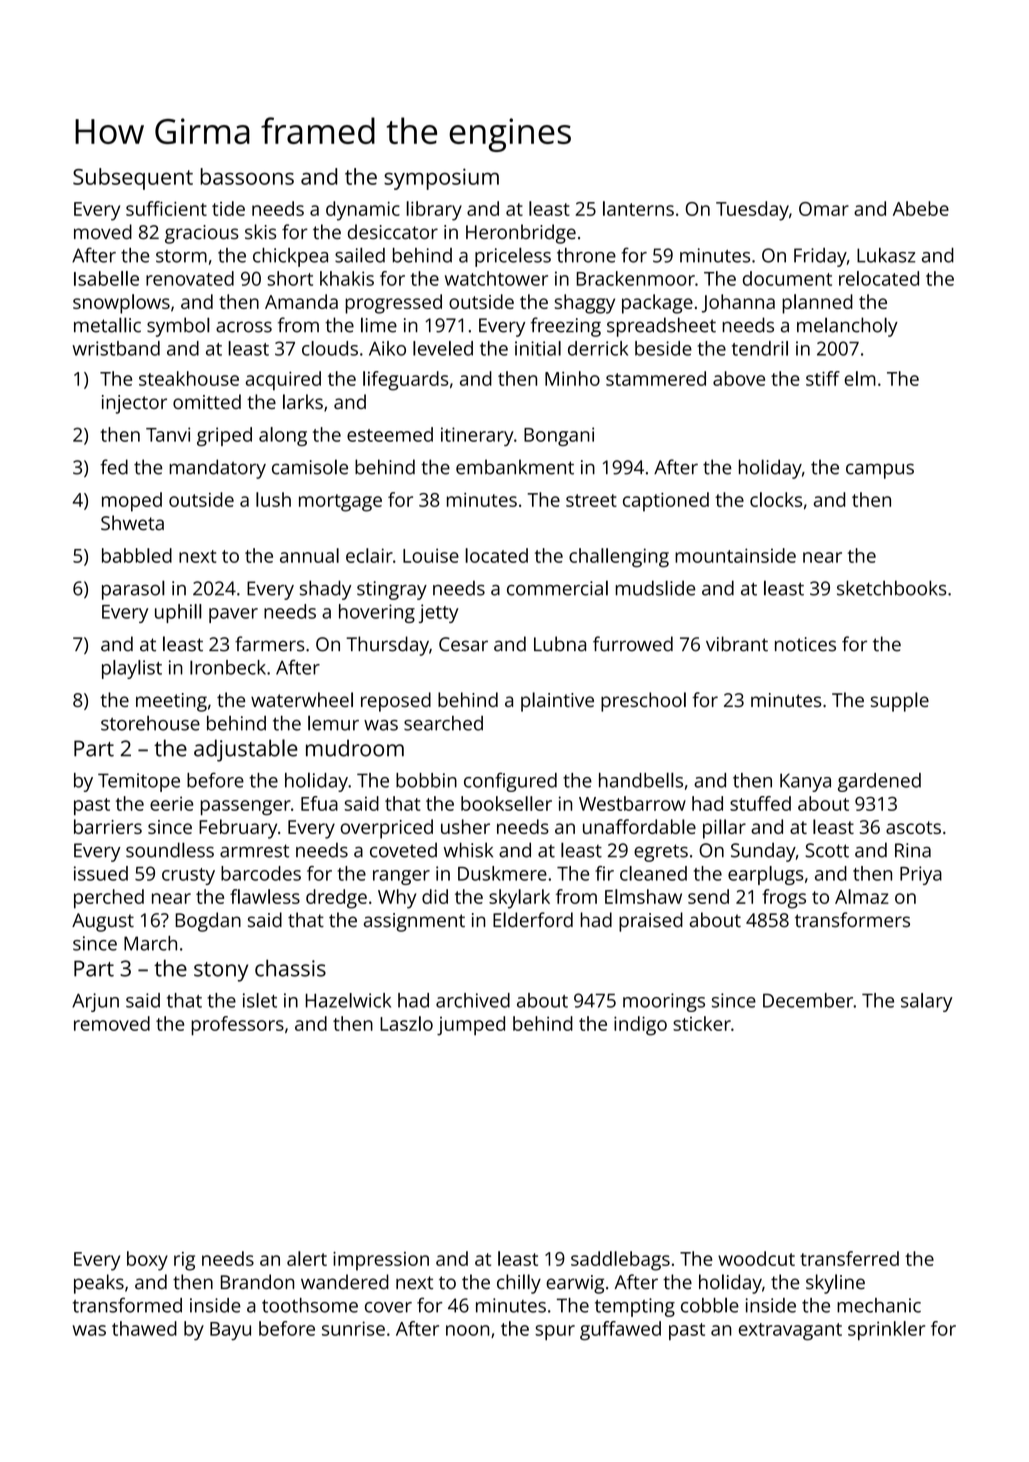  Describe the element at coordinates (132, 502) in the page. I see `moped` at that location.
